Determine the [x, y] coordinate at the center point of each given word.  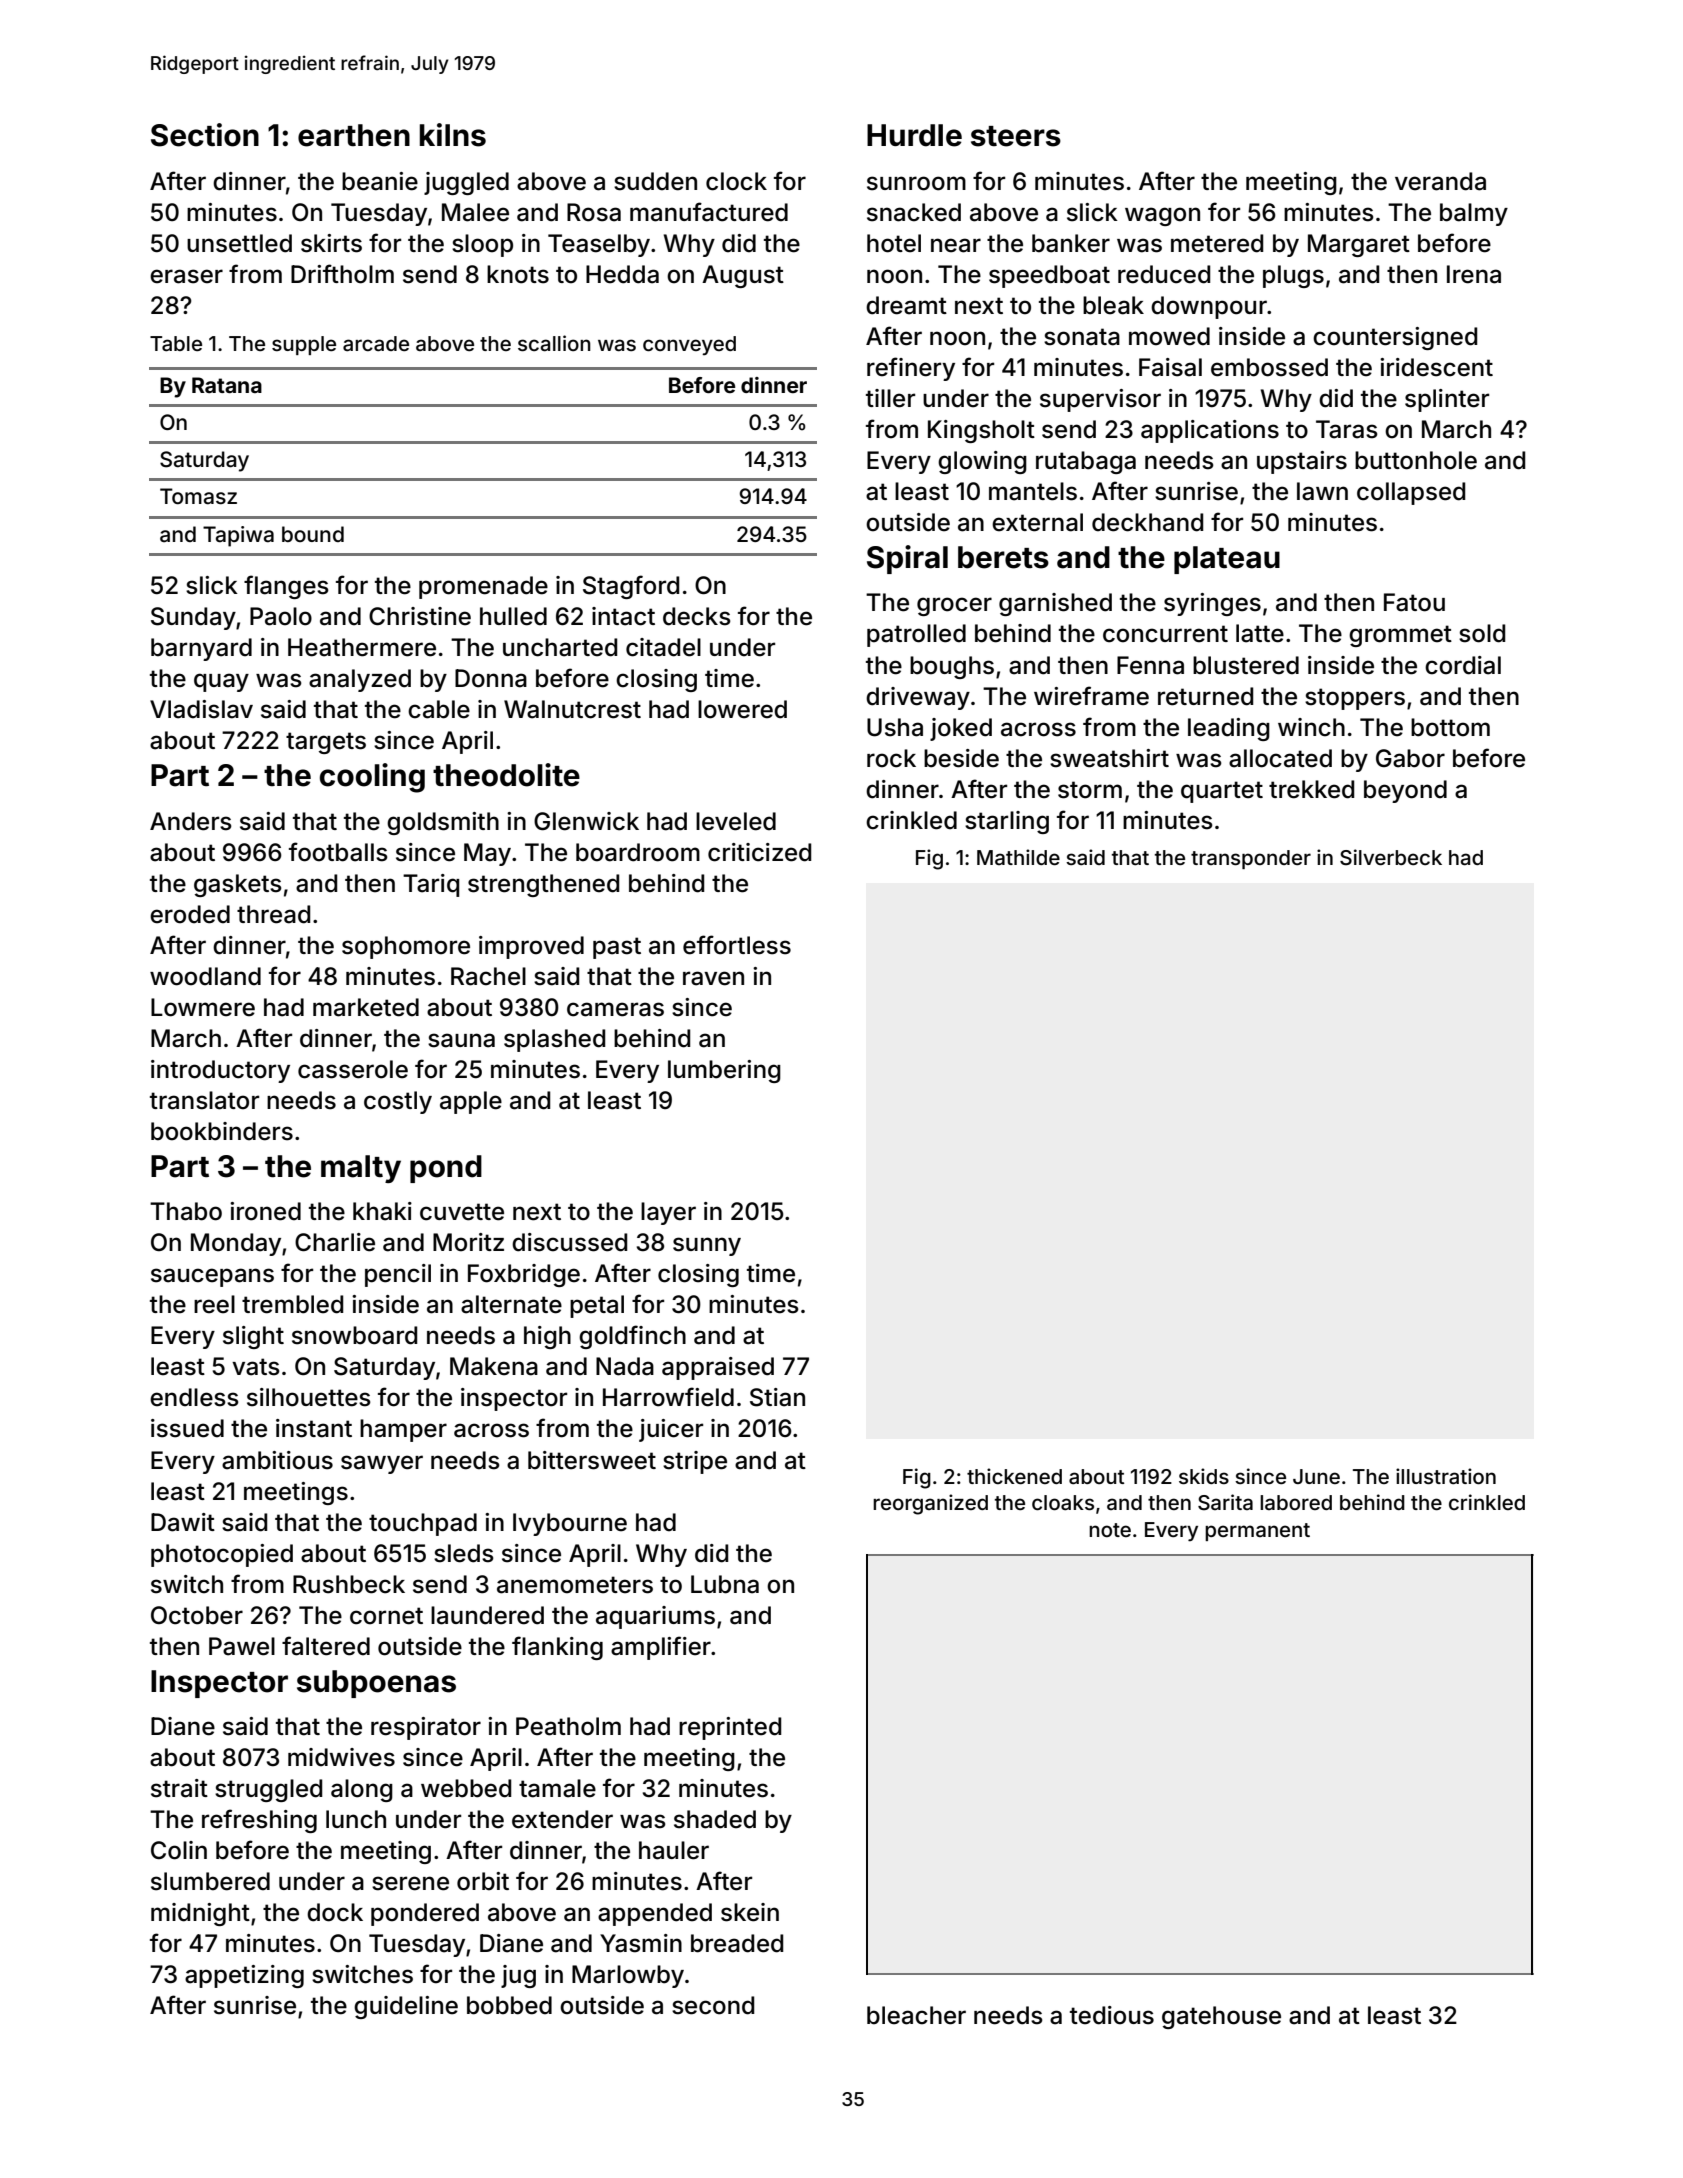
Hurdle [914, 135]
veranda [1440, 181]
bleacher [916, 2015]
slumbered [210, 1881]
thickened [1014, 1476]
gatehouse [1221, 2017]
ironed [265, 1211]
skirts [331, 243]
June [1316, 1476]
